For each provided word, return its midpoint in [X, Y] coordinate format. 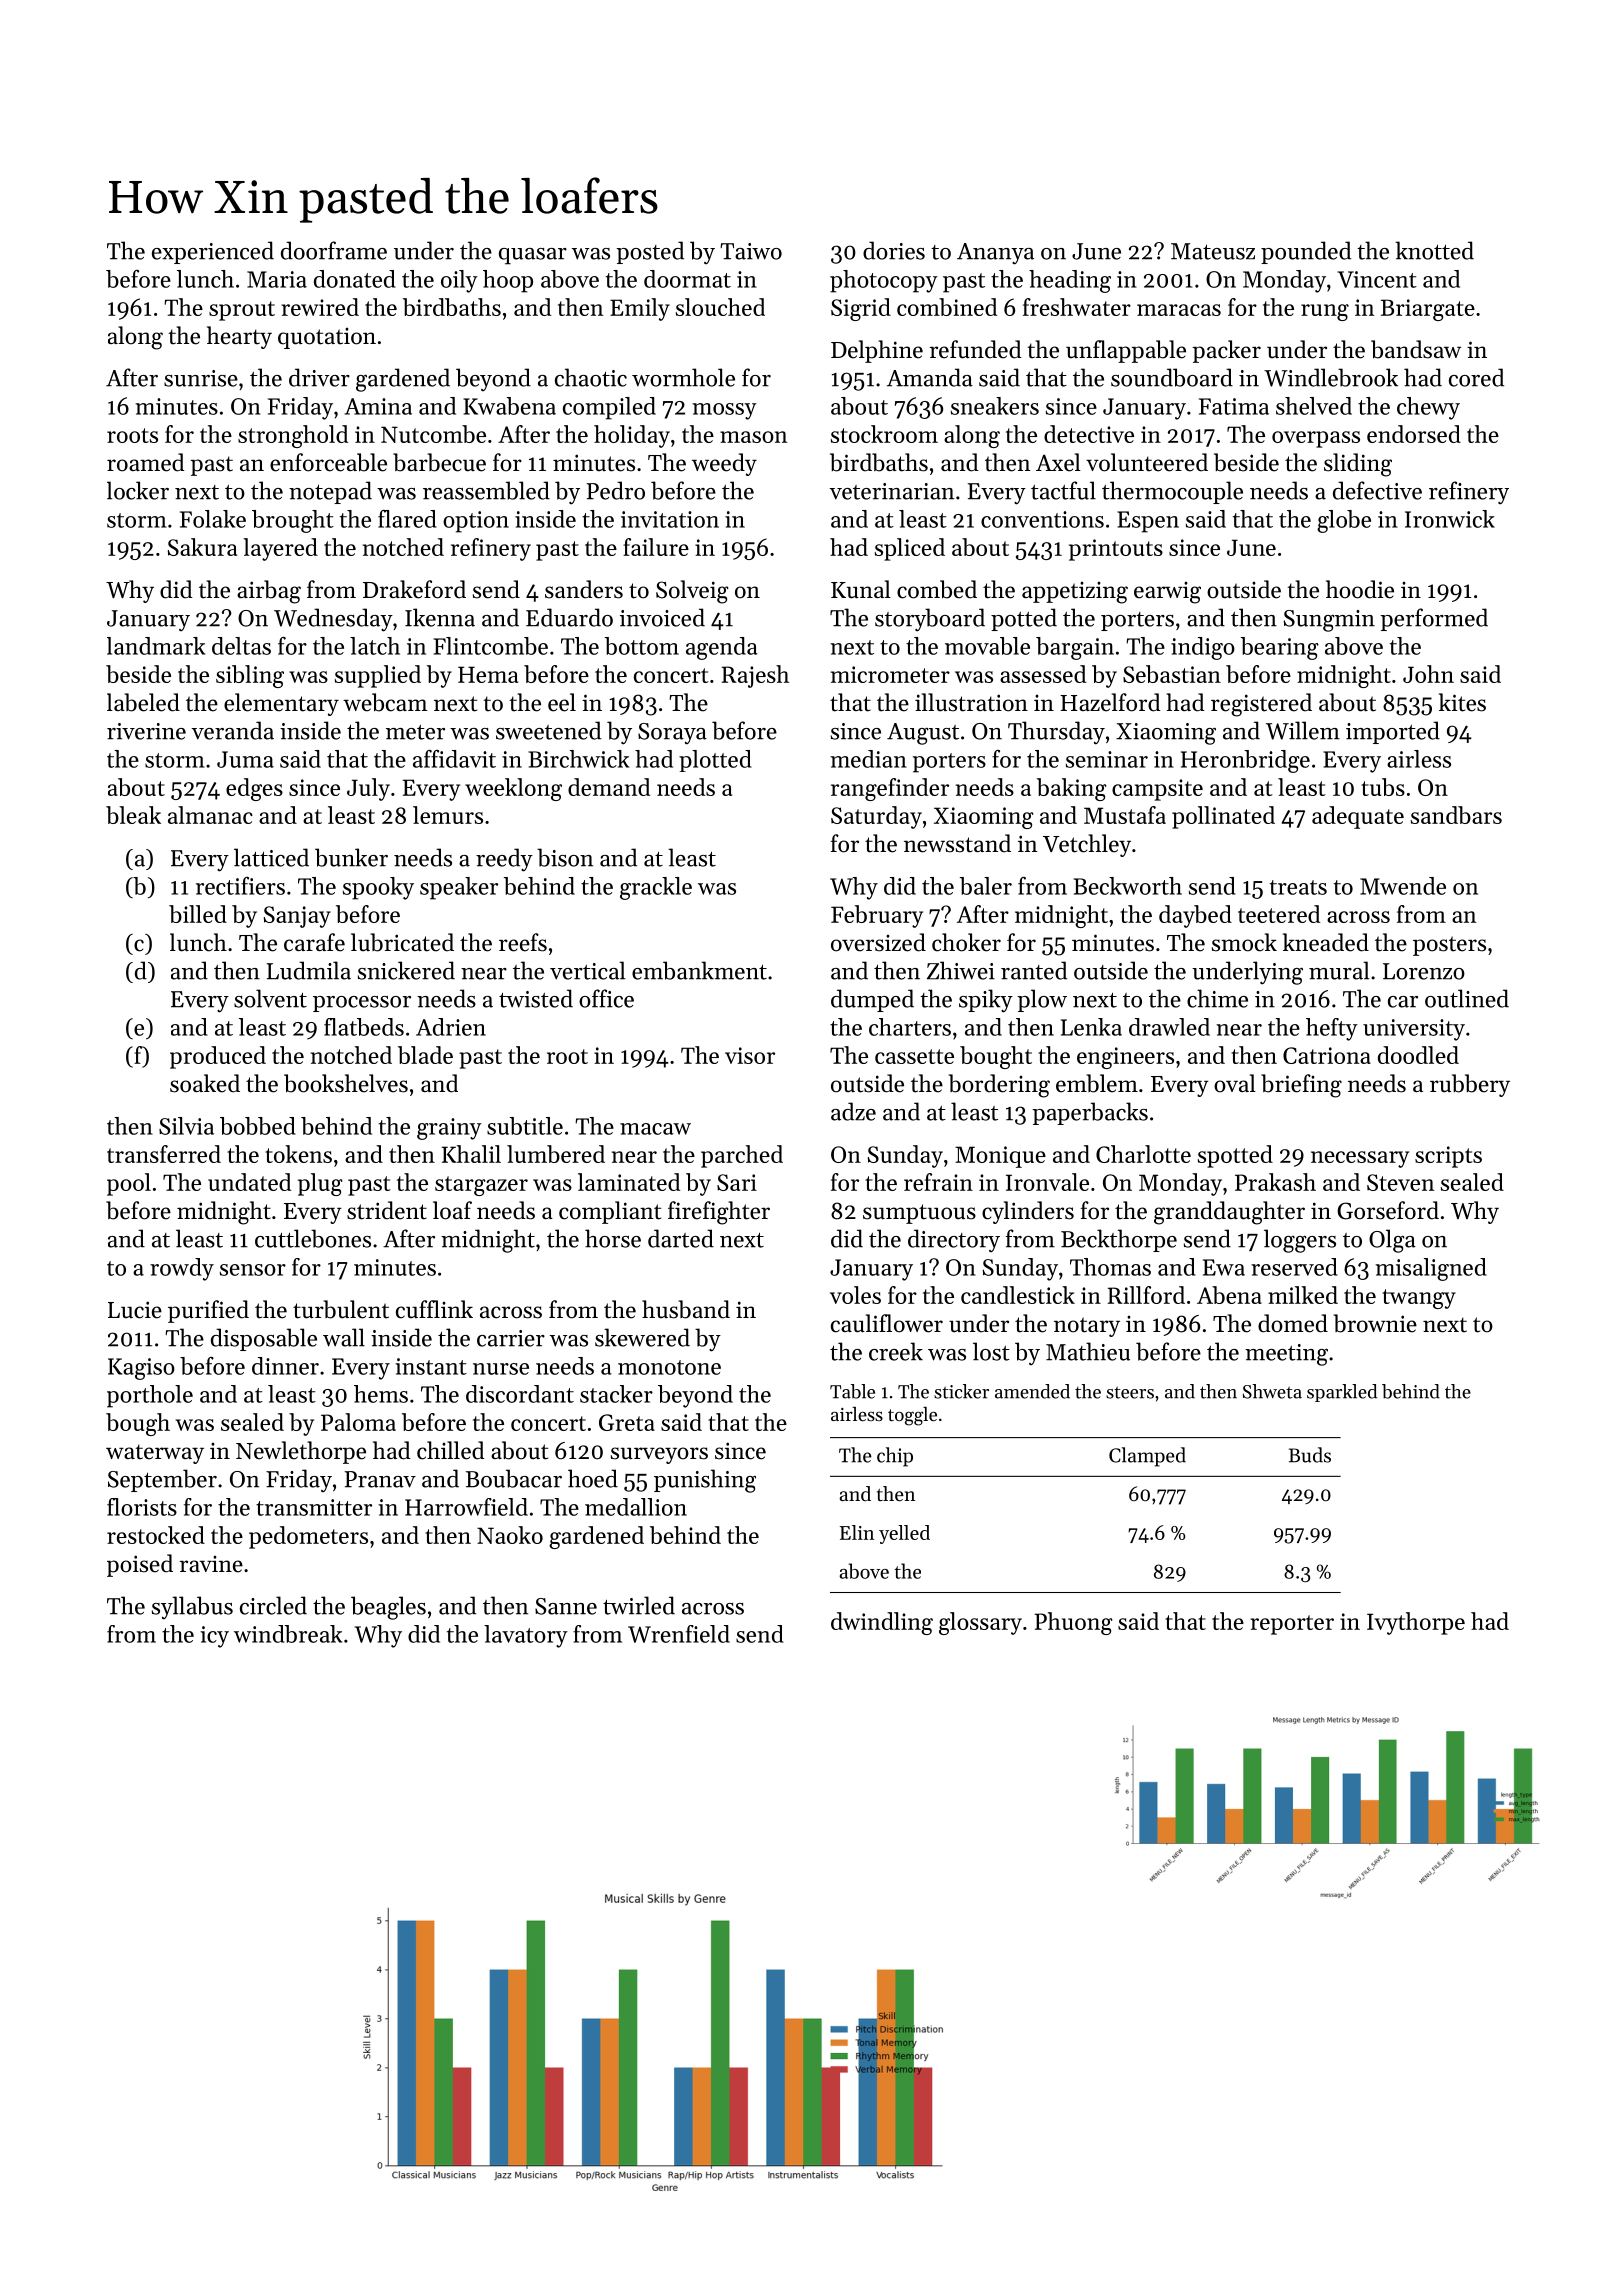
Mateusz [1213, 251]
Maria [277, 279]
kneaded [1326, 942]
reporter [1292, 1625]
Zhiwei [961, 970]
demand [609, 787]
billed [198, 914]
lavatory [526, 1636]
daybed [1195, 916]
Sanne [566, 1606]
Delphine [877, 351]
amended [1032, 1391]
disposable [264, 1339]
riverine [146, 731]
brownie [1375, 1323]
